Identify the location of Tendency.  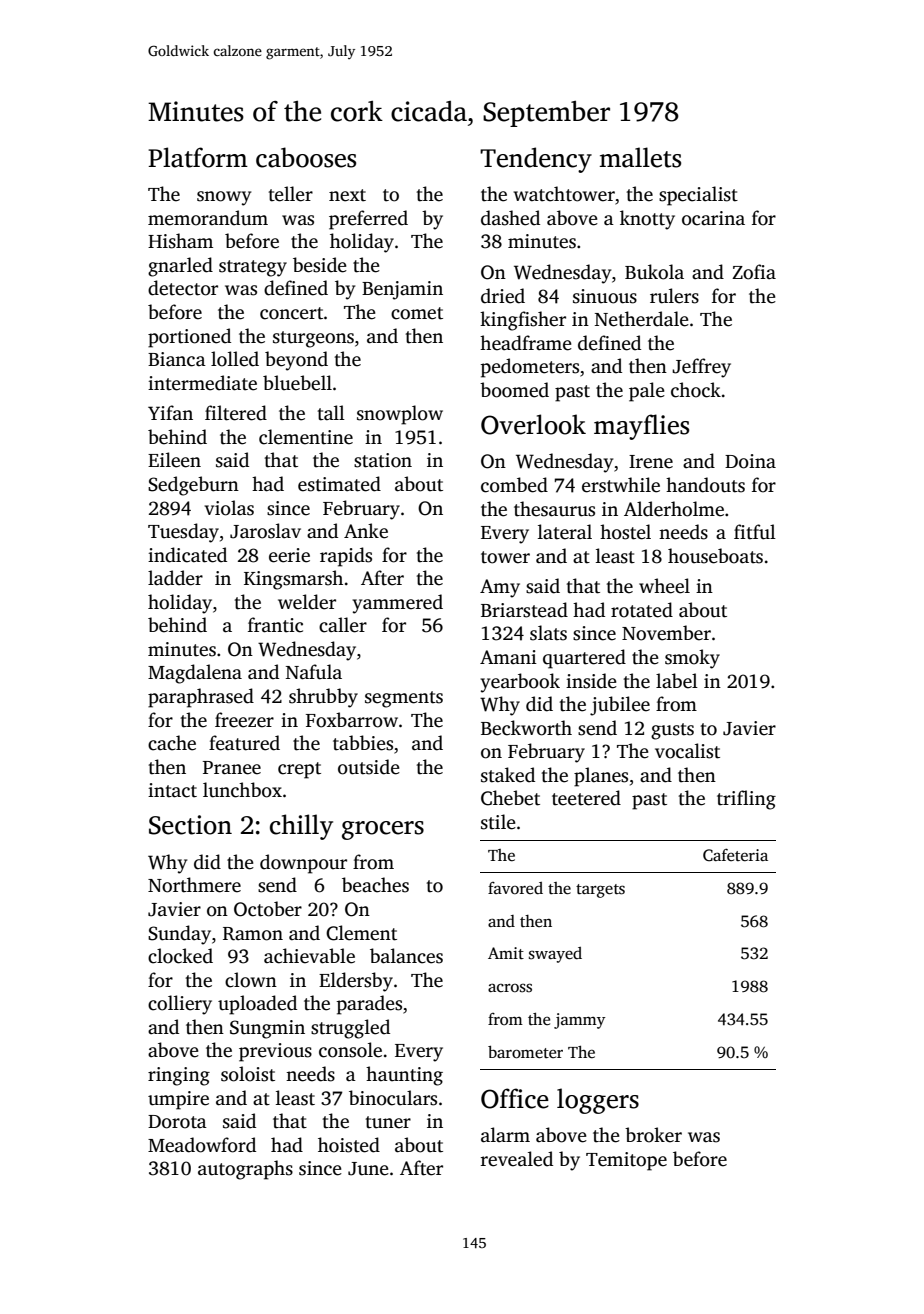
(536, 160).
